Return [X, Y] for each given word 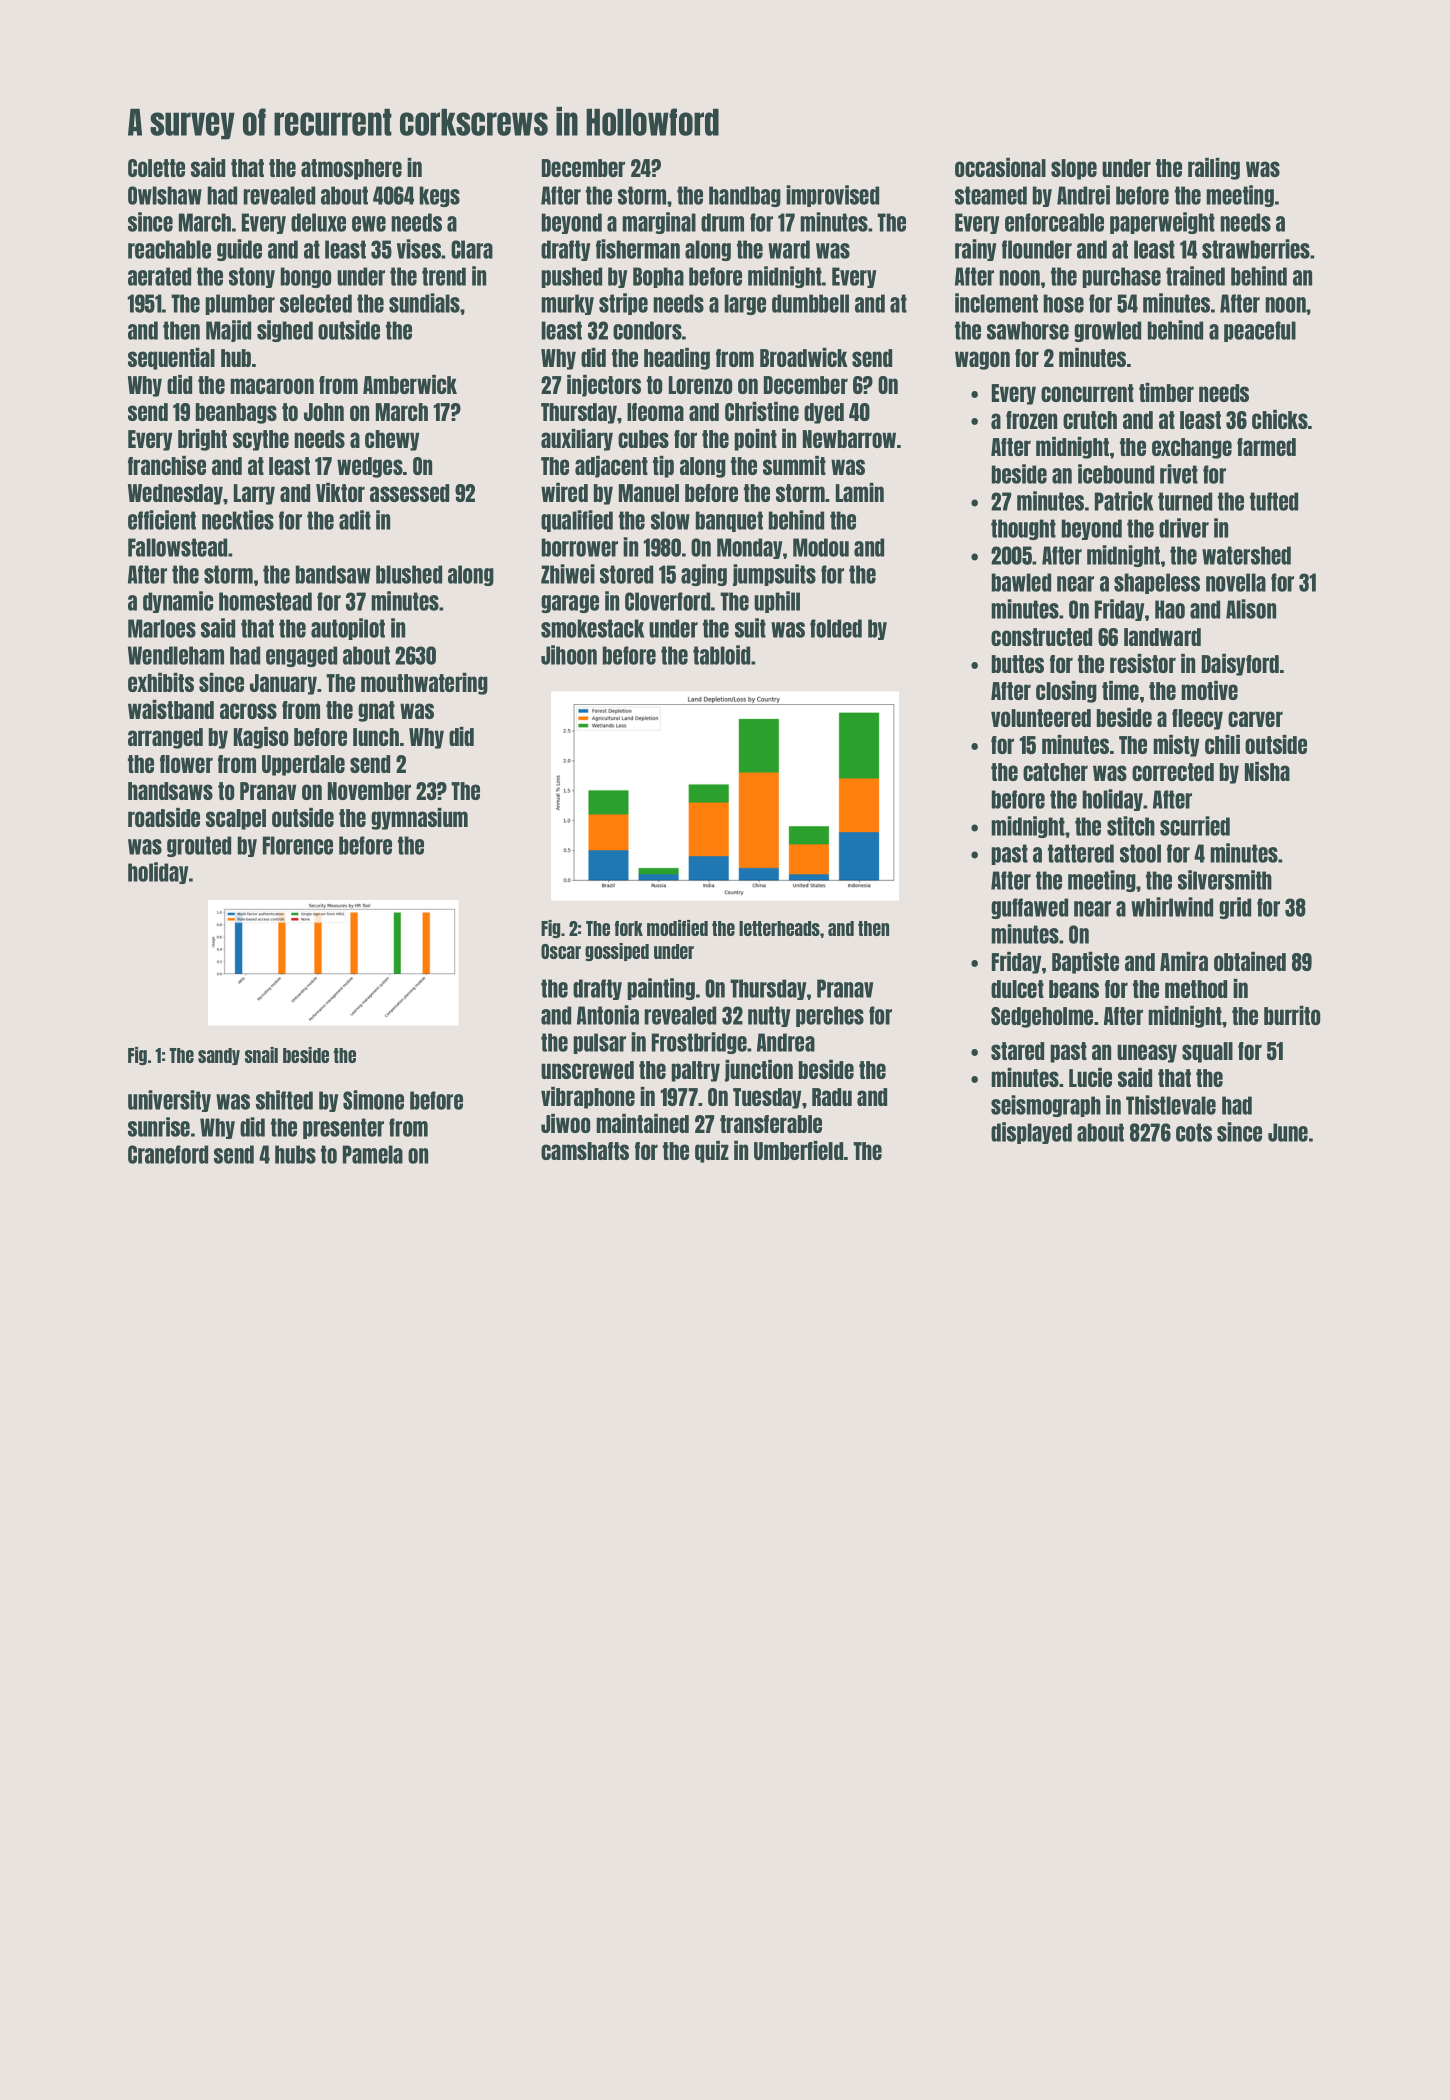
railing [1214, 169]
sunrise [159, 1127]
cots [1194, 1132]
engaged [301, 656]
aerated [159, 276]
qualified [577, 521]
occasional [1000, 167]
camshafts [585, 1151]
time [1120, 690]
